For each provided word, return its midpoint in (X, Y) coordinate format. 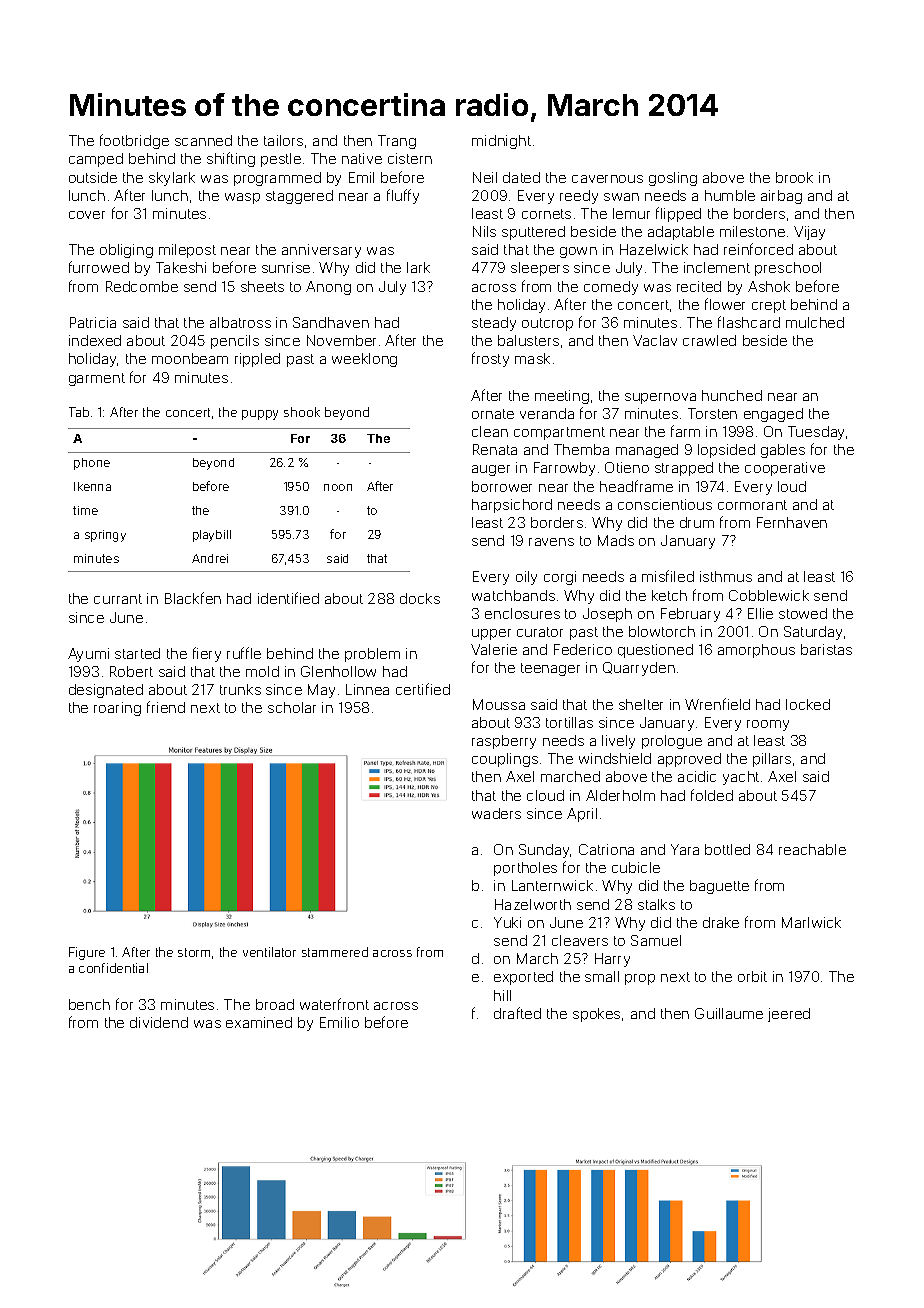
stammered (335, 952)
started (137, 653)
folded (712, 795)
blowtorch (662, 631)
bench (89, 1004)
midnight (501, 142)
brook (794, 177)
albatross (240, 322)
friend (166, 707)
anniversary (321, 251)
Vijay (809, 233)
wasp (242, 198)
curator (540, 632)
